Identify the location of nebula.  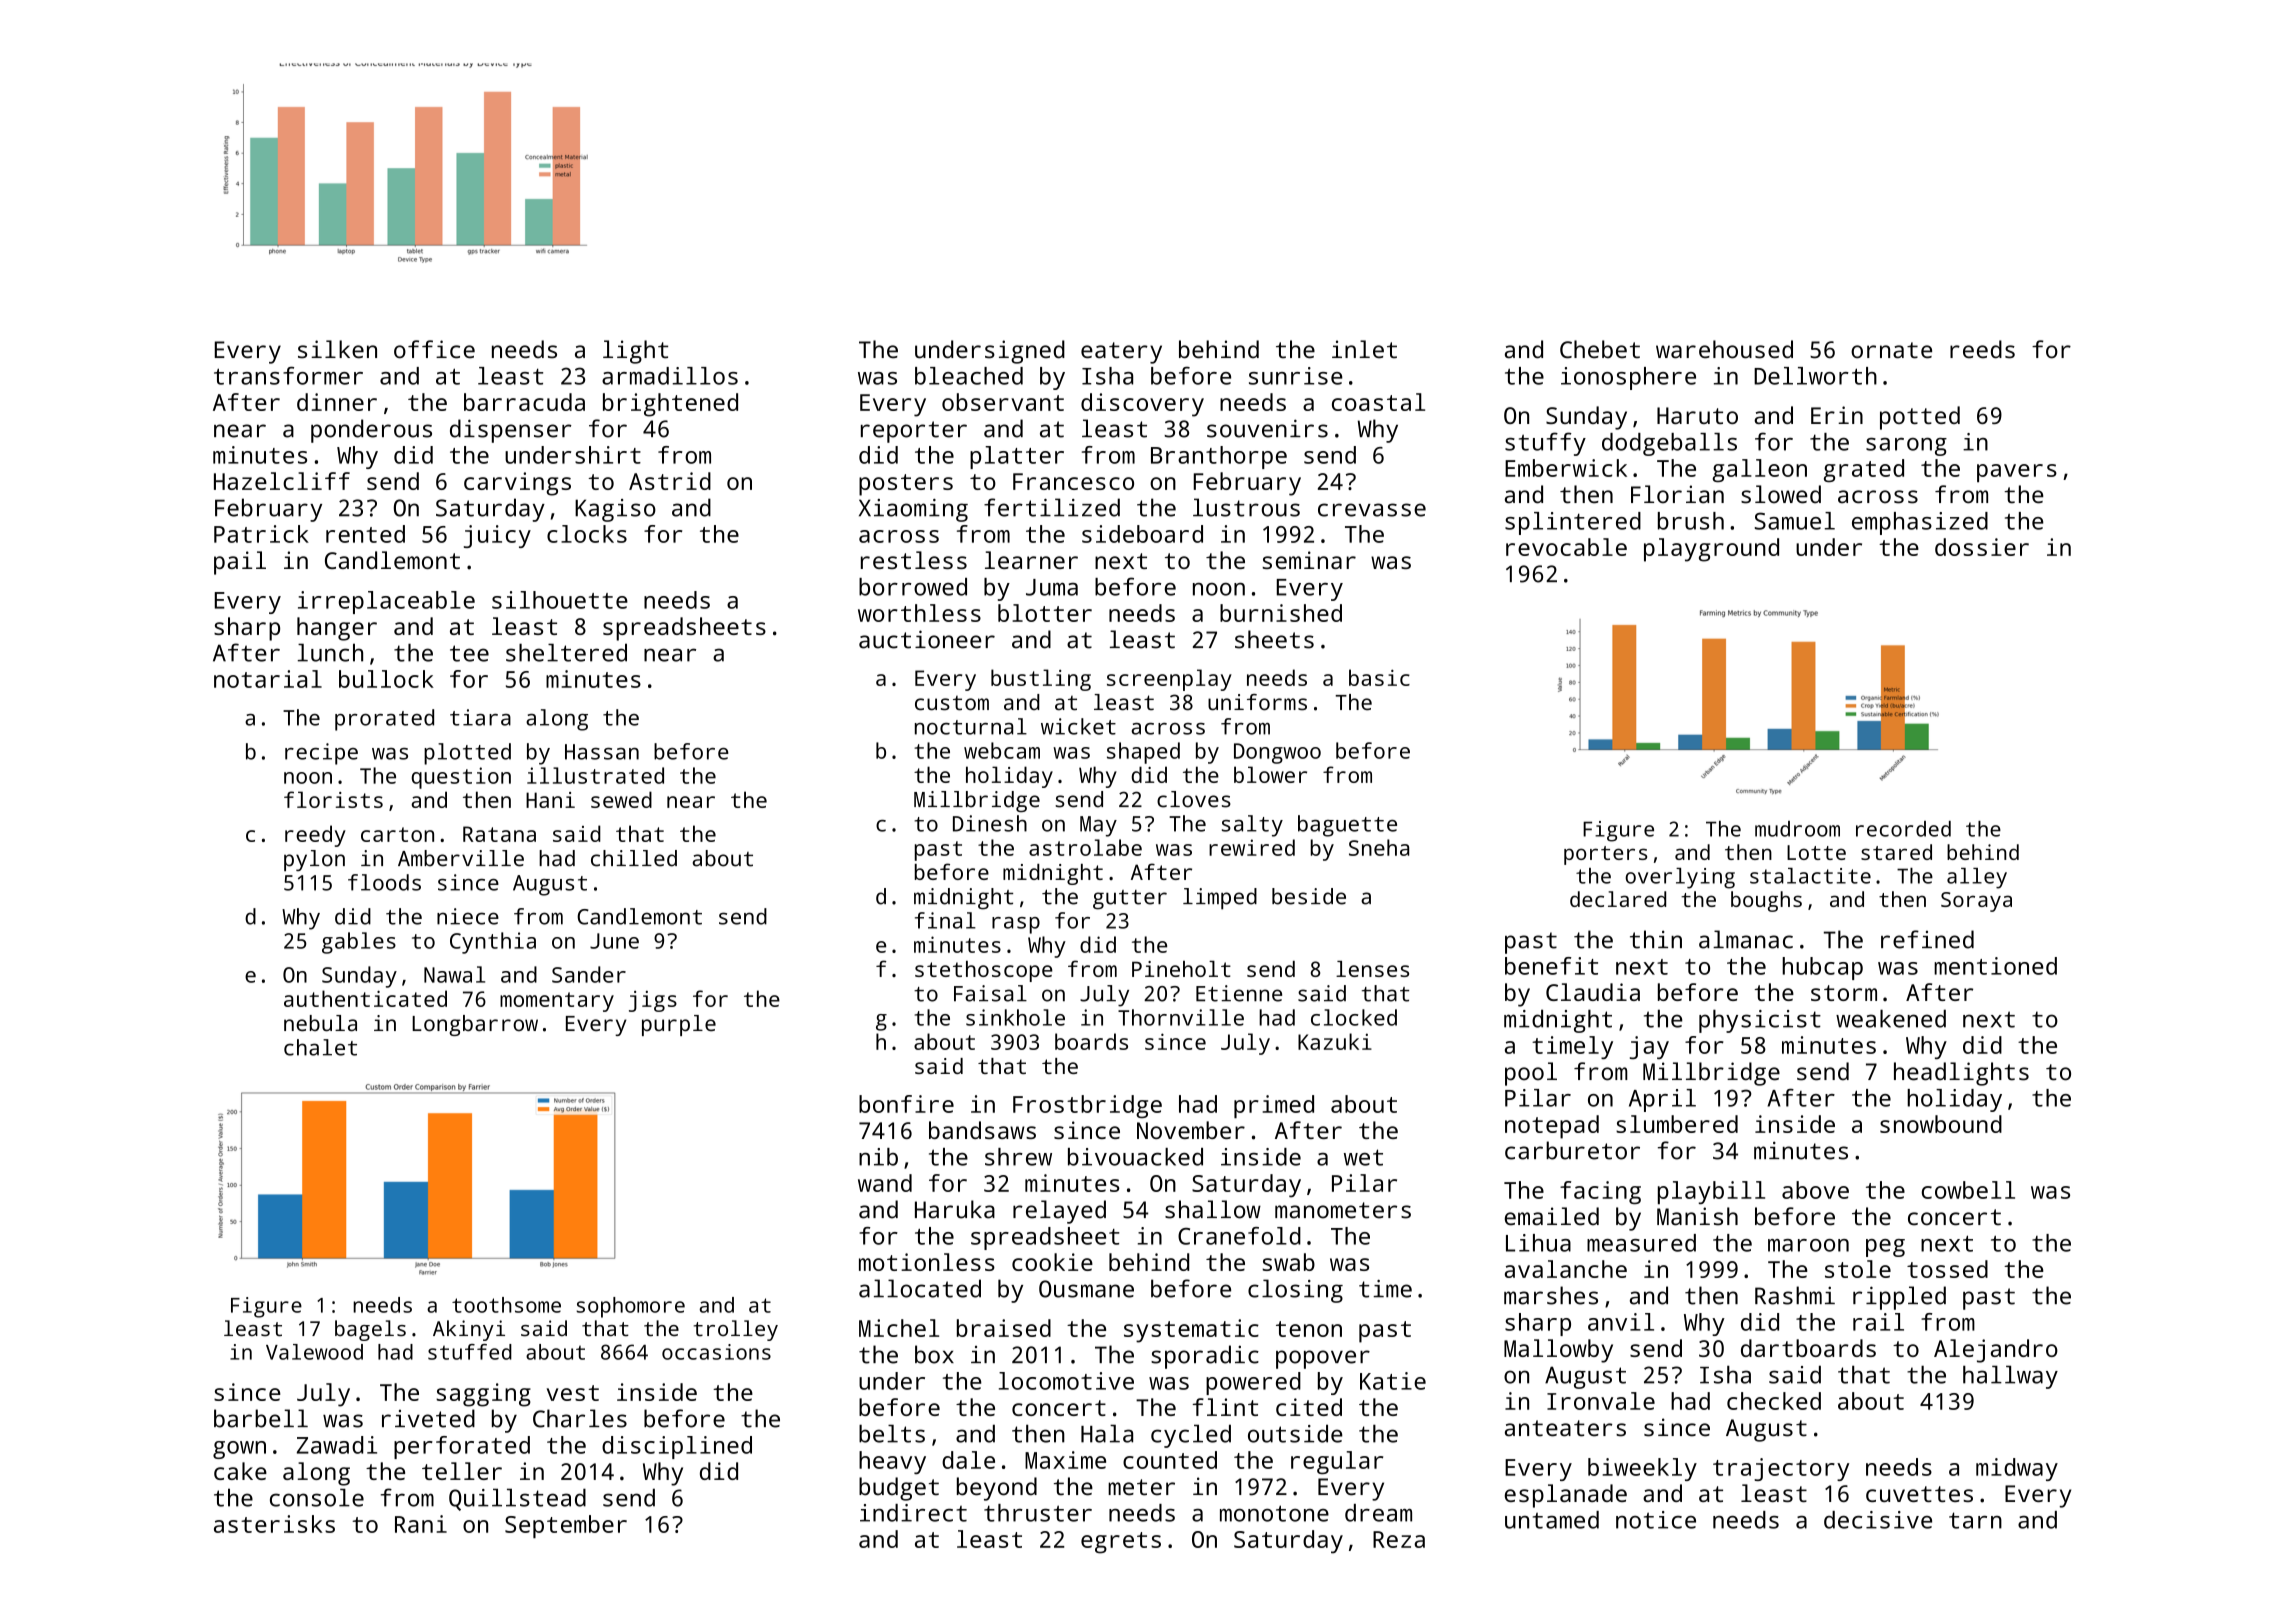
(320, 1023).
